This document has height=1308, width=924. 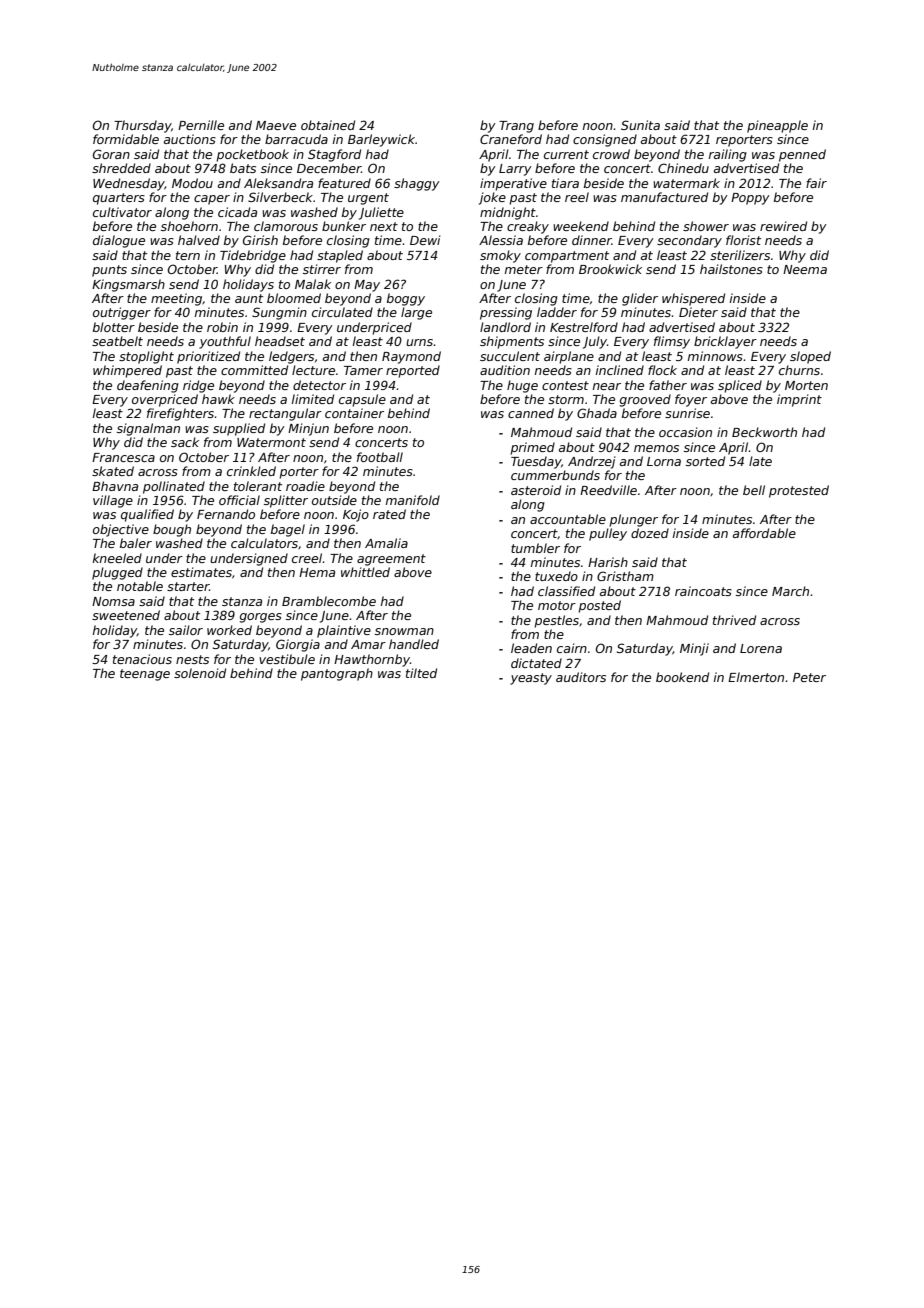 What do you see at coordinates (501, 240) in the document?
I see `Alessia` at bounding box center [501, 240].
